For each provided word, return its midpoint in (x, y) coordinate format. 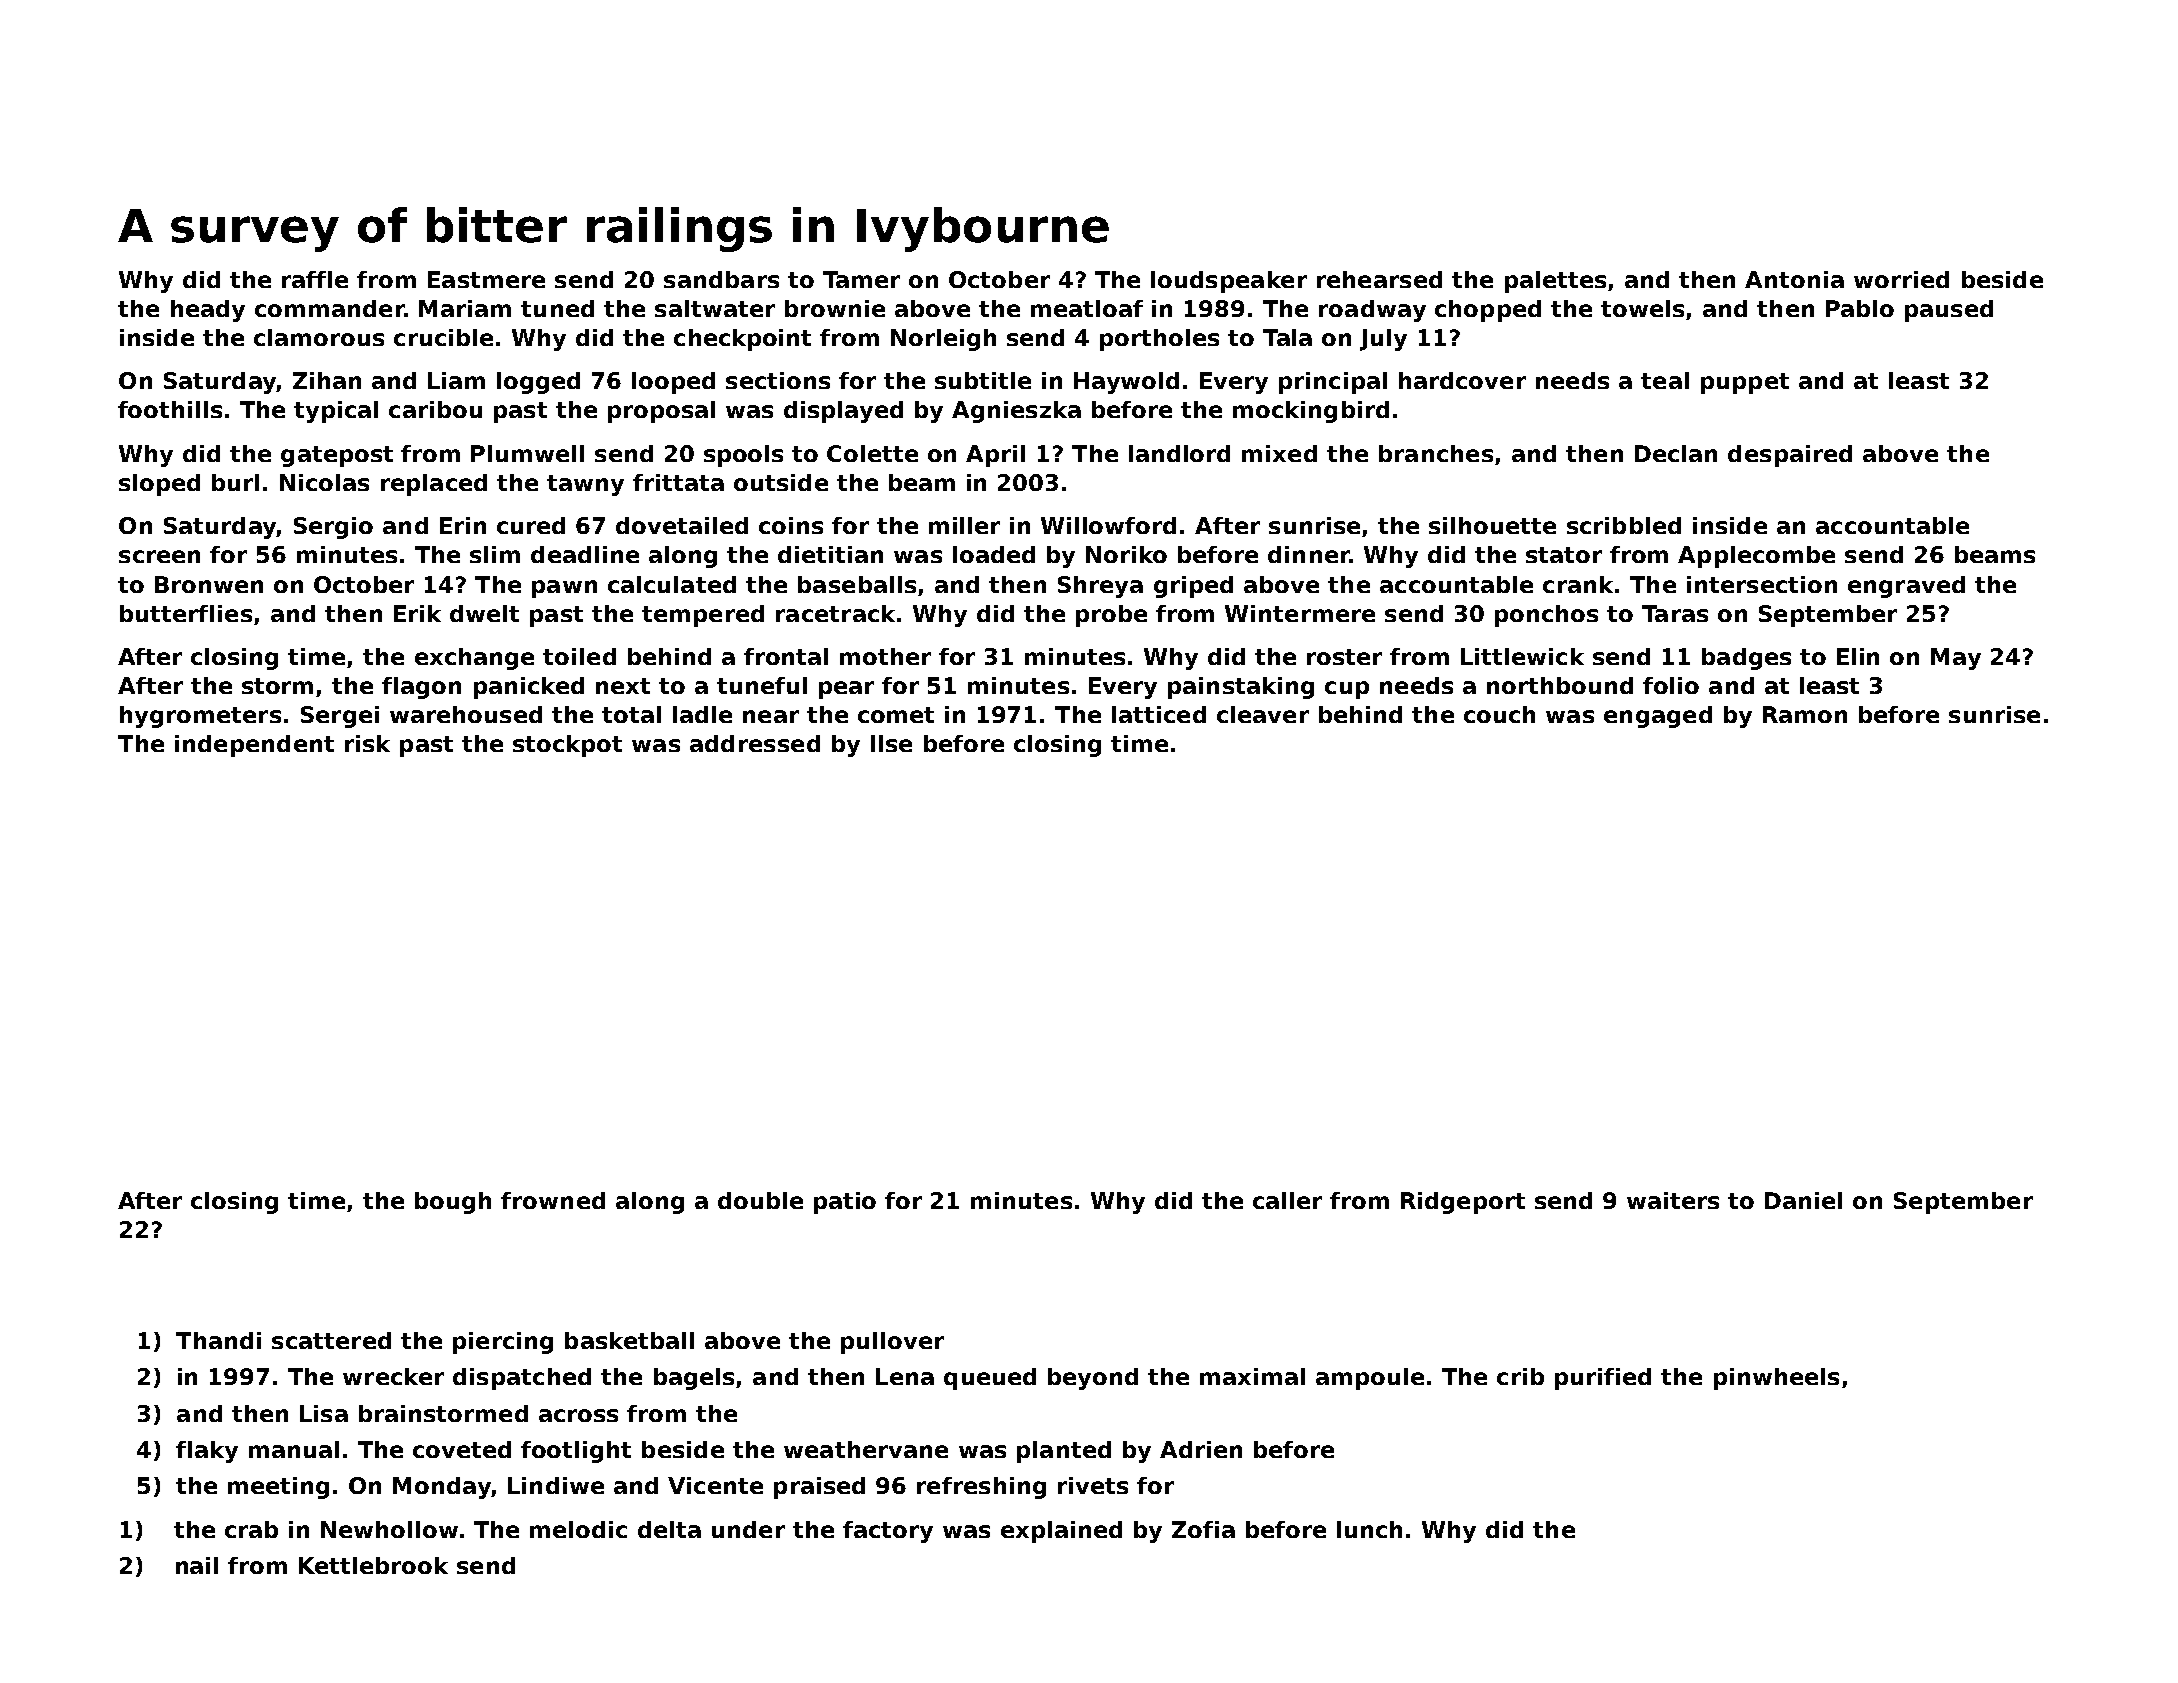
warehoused (466, 714)
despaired (1790, 456)
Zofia (1203, 1529)
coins (791, 525)
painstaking (1241, 688)
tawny (585, 485)
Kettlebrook (373, 1565)
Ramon (1805, 714)
